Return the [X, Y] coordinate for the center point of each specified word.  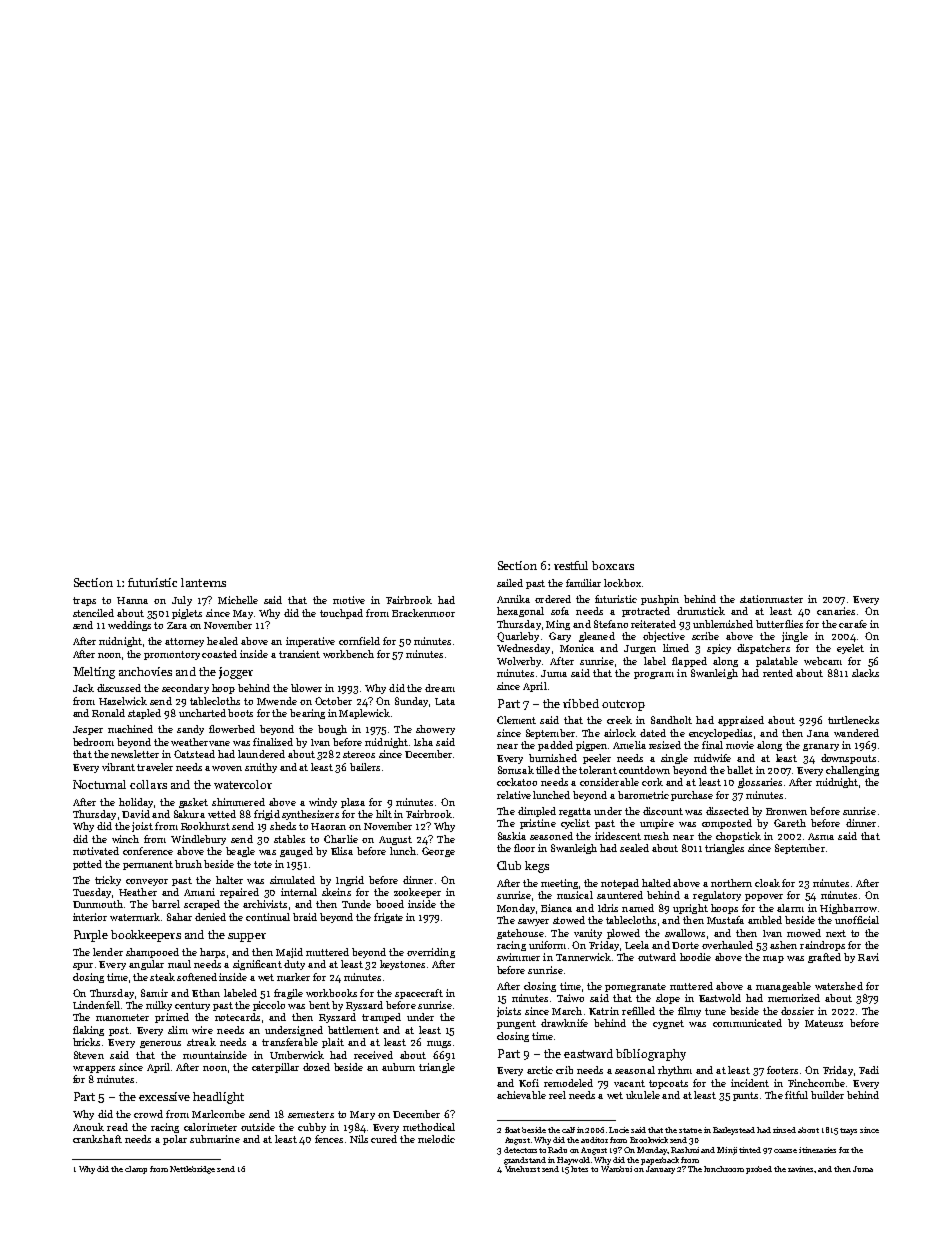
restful [571, 565]
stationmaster [771, 599]
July [182, 601]
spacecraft [419, 994]
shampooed [152, 953]
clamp [136, 1170]
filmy [689, 1012]
